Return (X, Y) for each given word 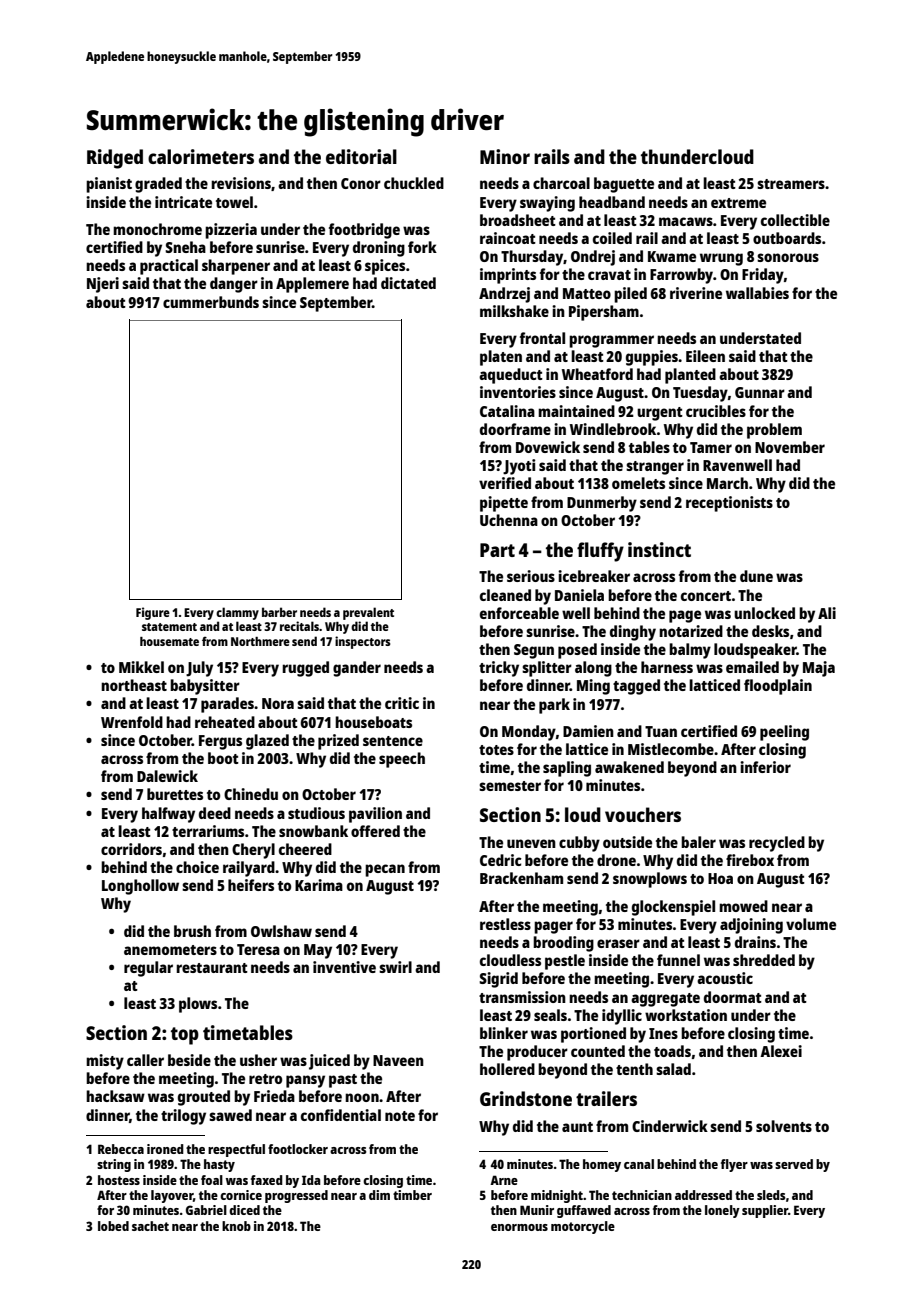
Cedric (501, 860)
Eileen (705, 356)
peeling (784, 733)
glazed (267, 742)
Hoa (720, 878)
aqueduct (511, 376)
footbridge (364, 231)
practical (169, 267)
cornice (241, 1195)
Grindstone (526, 1098)
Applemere (312, 285)
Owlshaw (281, 931)
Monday (529, 733)
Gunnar (760, 392)
